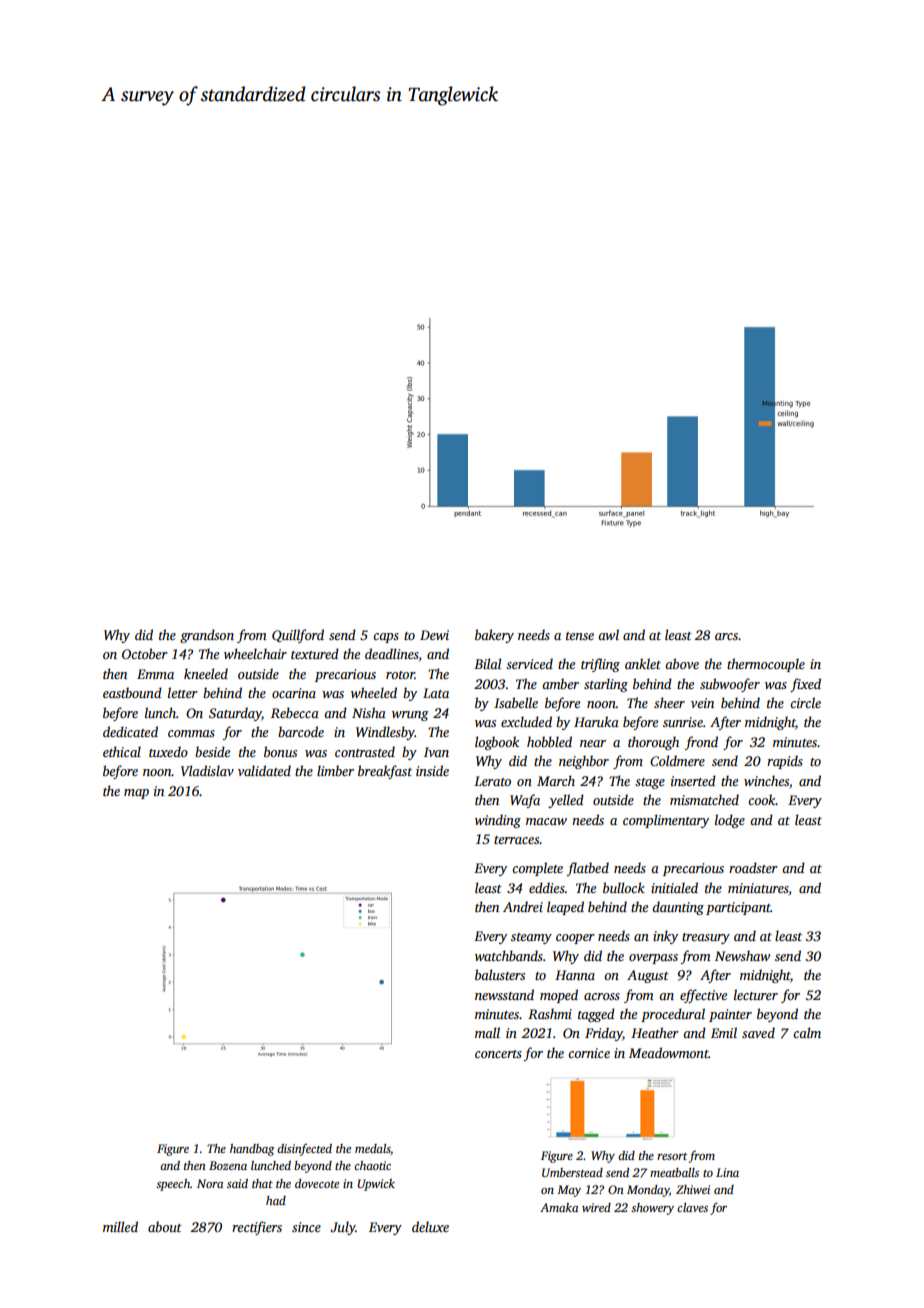  What do you see at coordinates (509, 955) in the document?
I see `watchbands` at bounding box center [509, 955].
